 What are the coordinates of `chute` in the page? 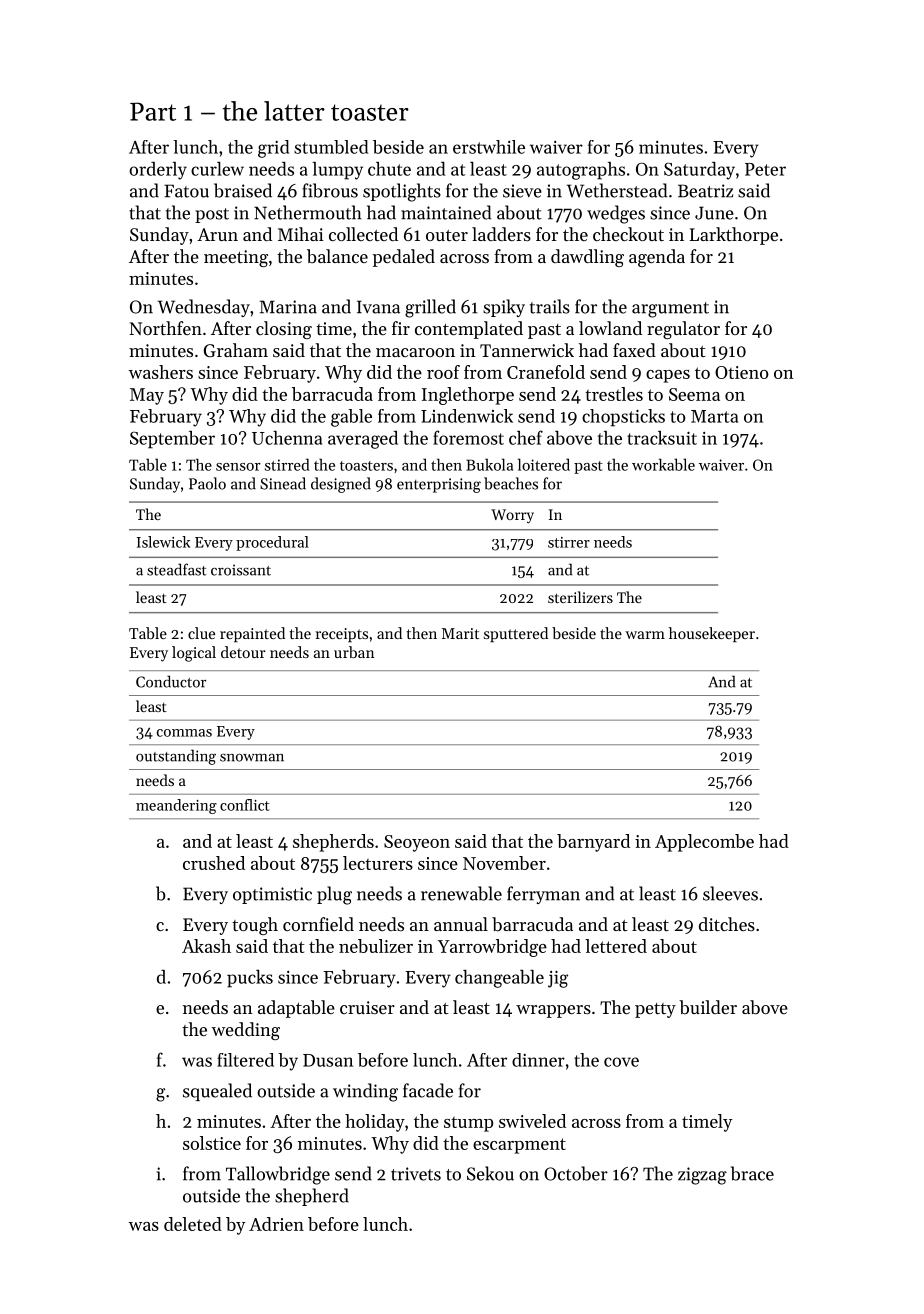 It's located at (389, 169).
